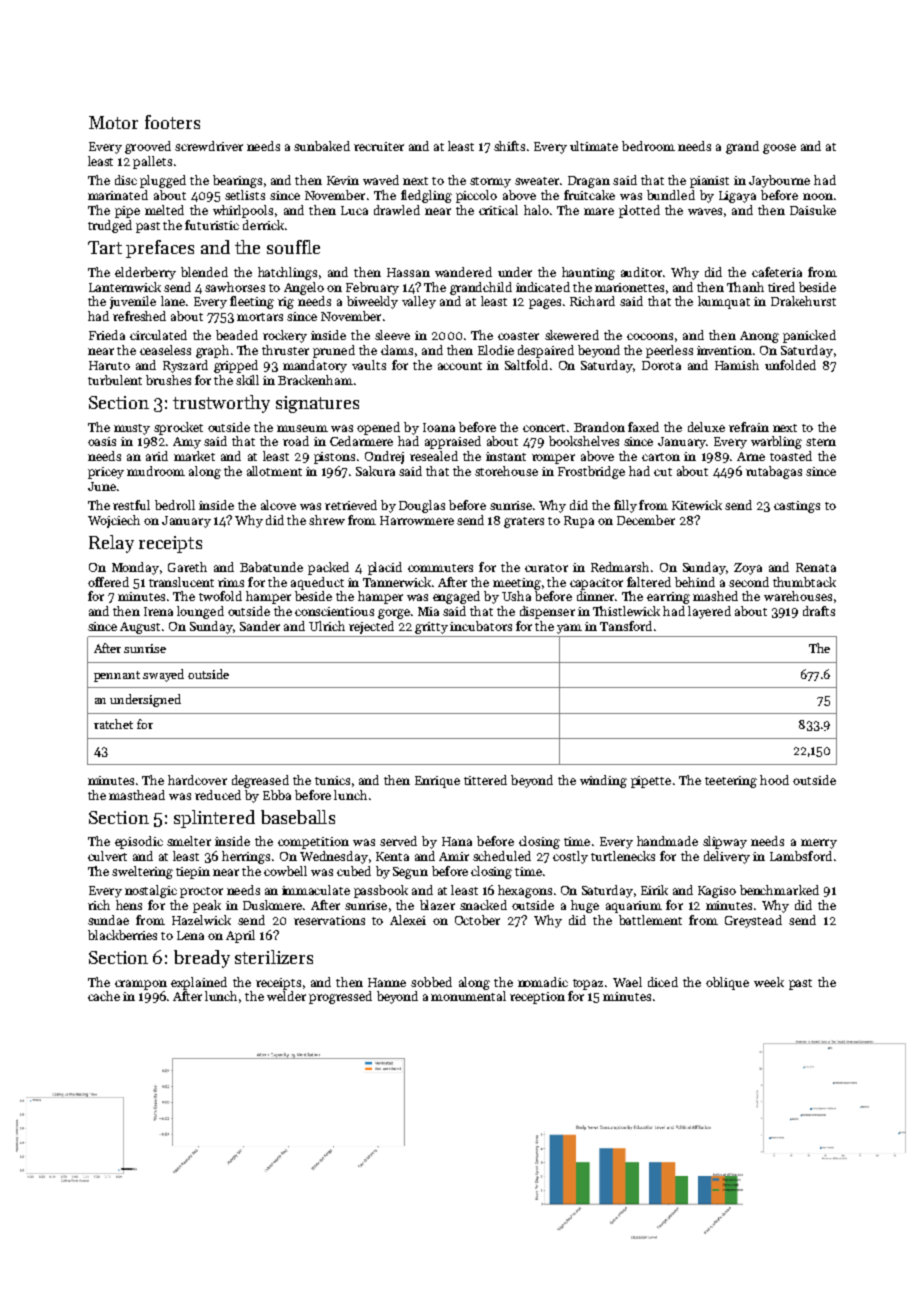  What do you see at coordinates (313, 843) in the page?
I see `competition` at bounding box center [313, 843].
